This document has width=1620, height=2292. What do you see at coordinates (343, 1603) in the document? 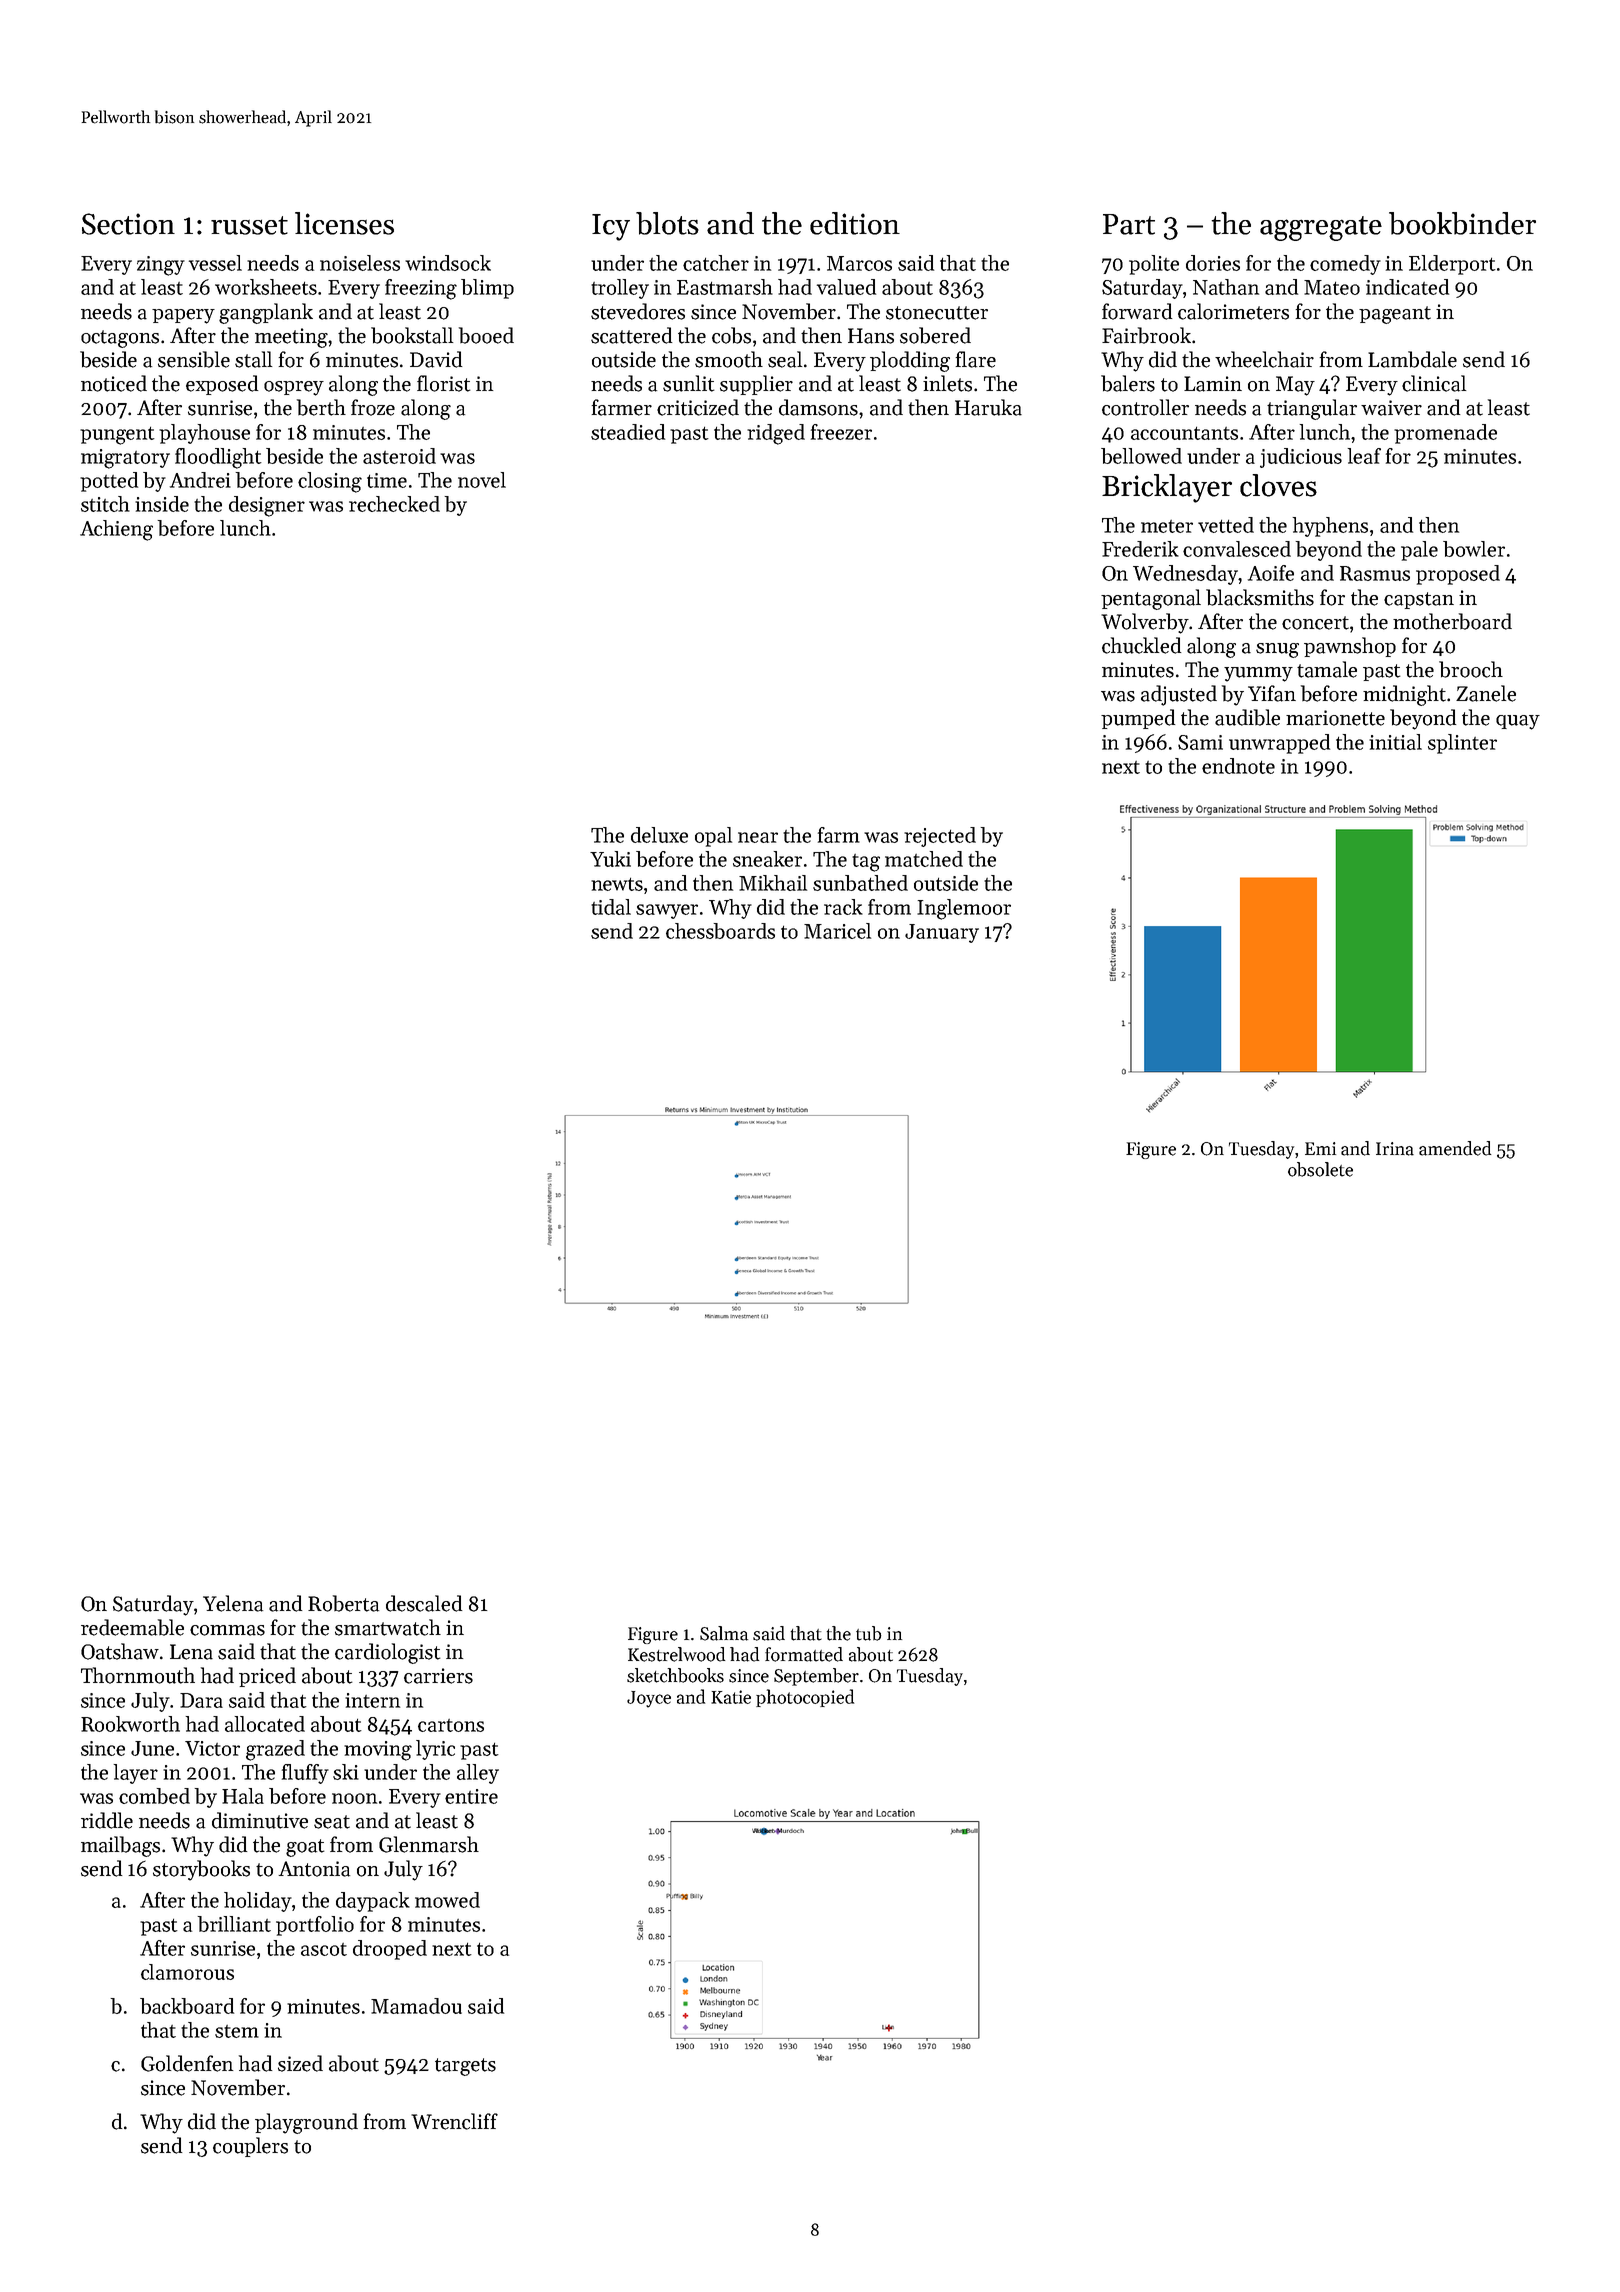
I see `Roberta` at bounding box center [343, 1603].
